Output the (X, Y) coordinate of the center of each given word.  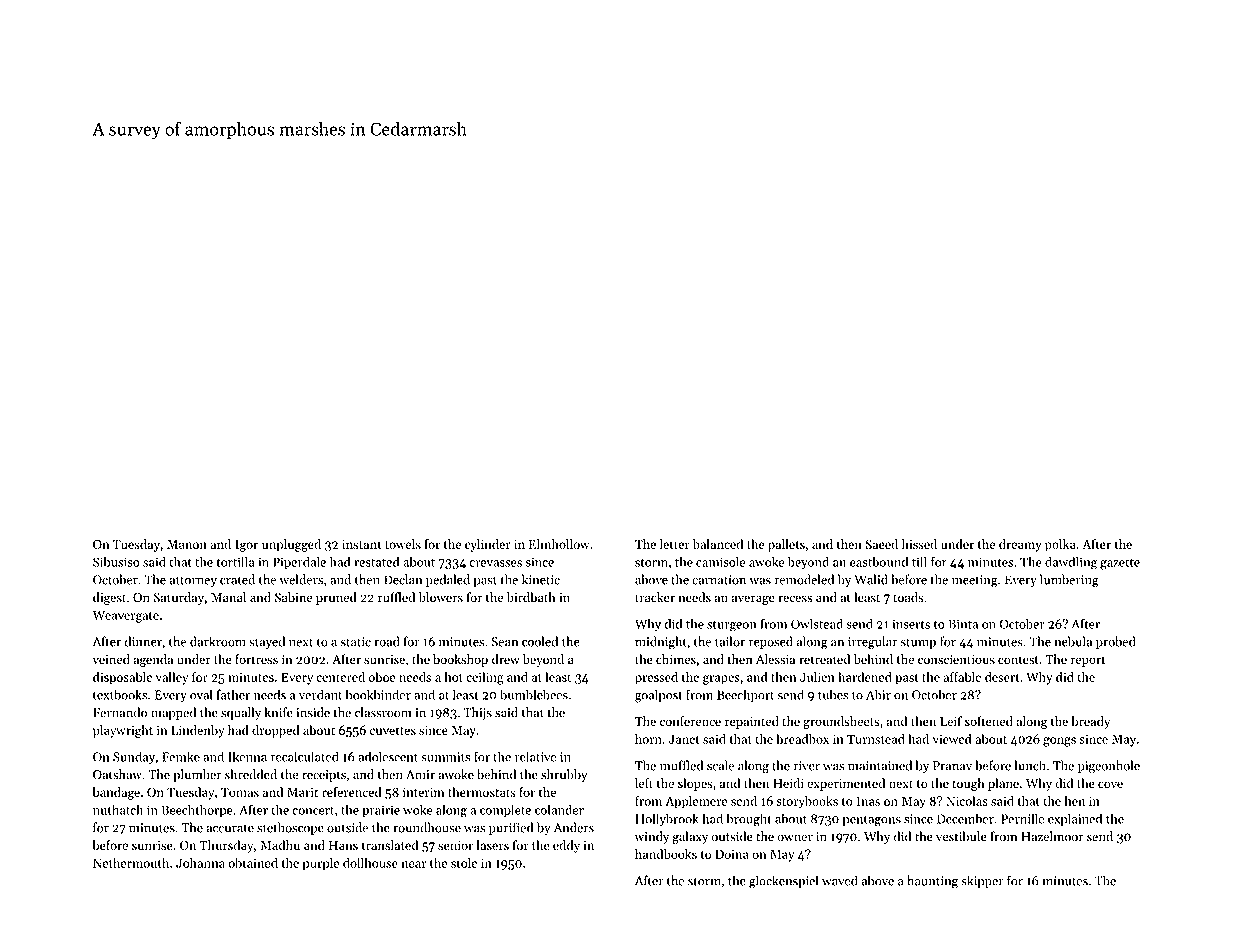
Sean (505, 642)
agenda (153, 660)
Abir (878, 694)
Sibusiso (116, 561)
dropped (275, 731)
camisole (721, 561)
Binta (963, 624)
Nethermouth (131, 863)
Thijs (477, 713)
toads (908, 597)
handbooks (666, 854)
